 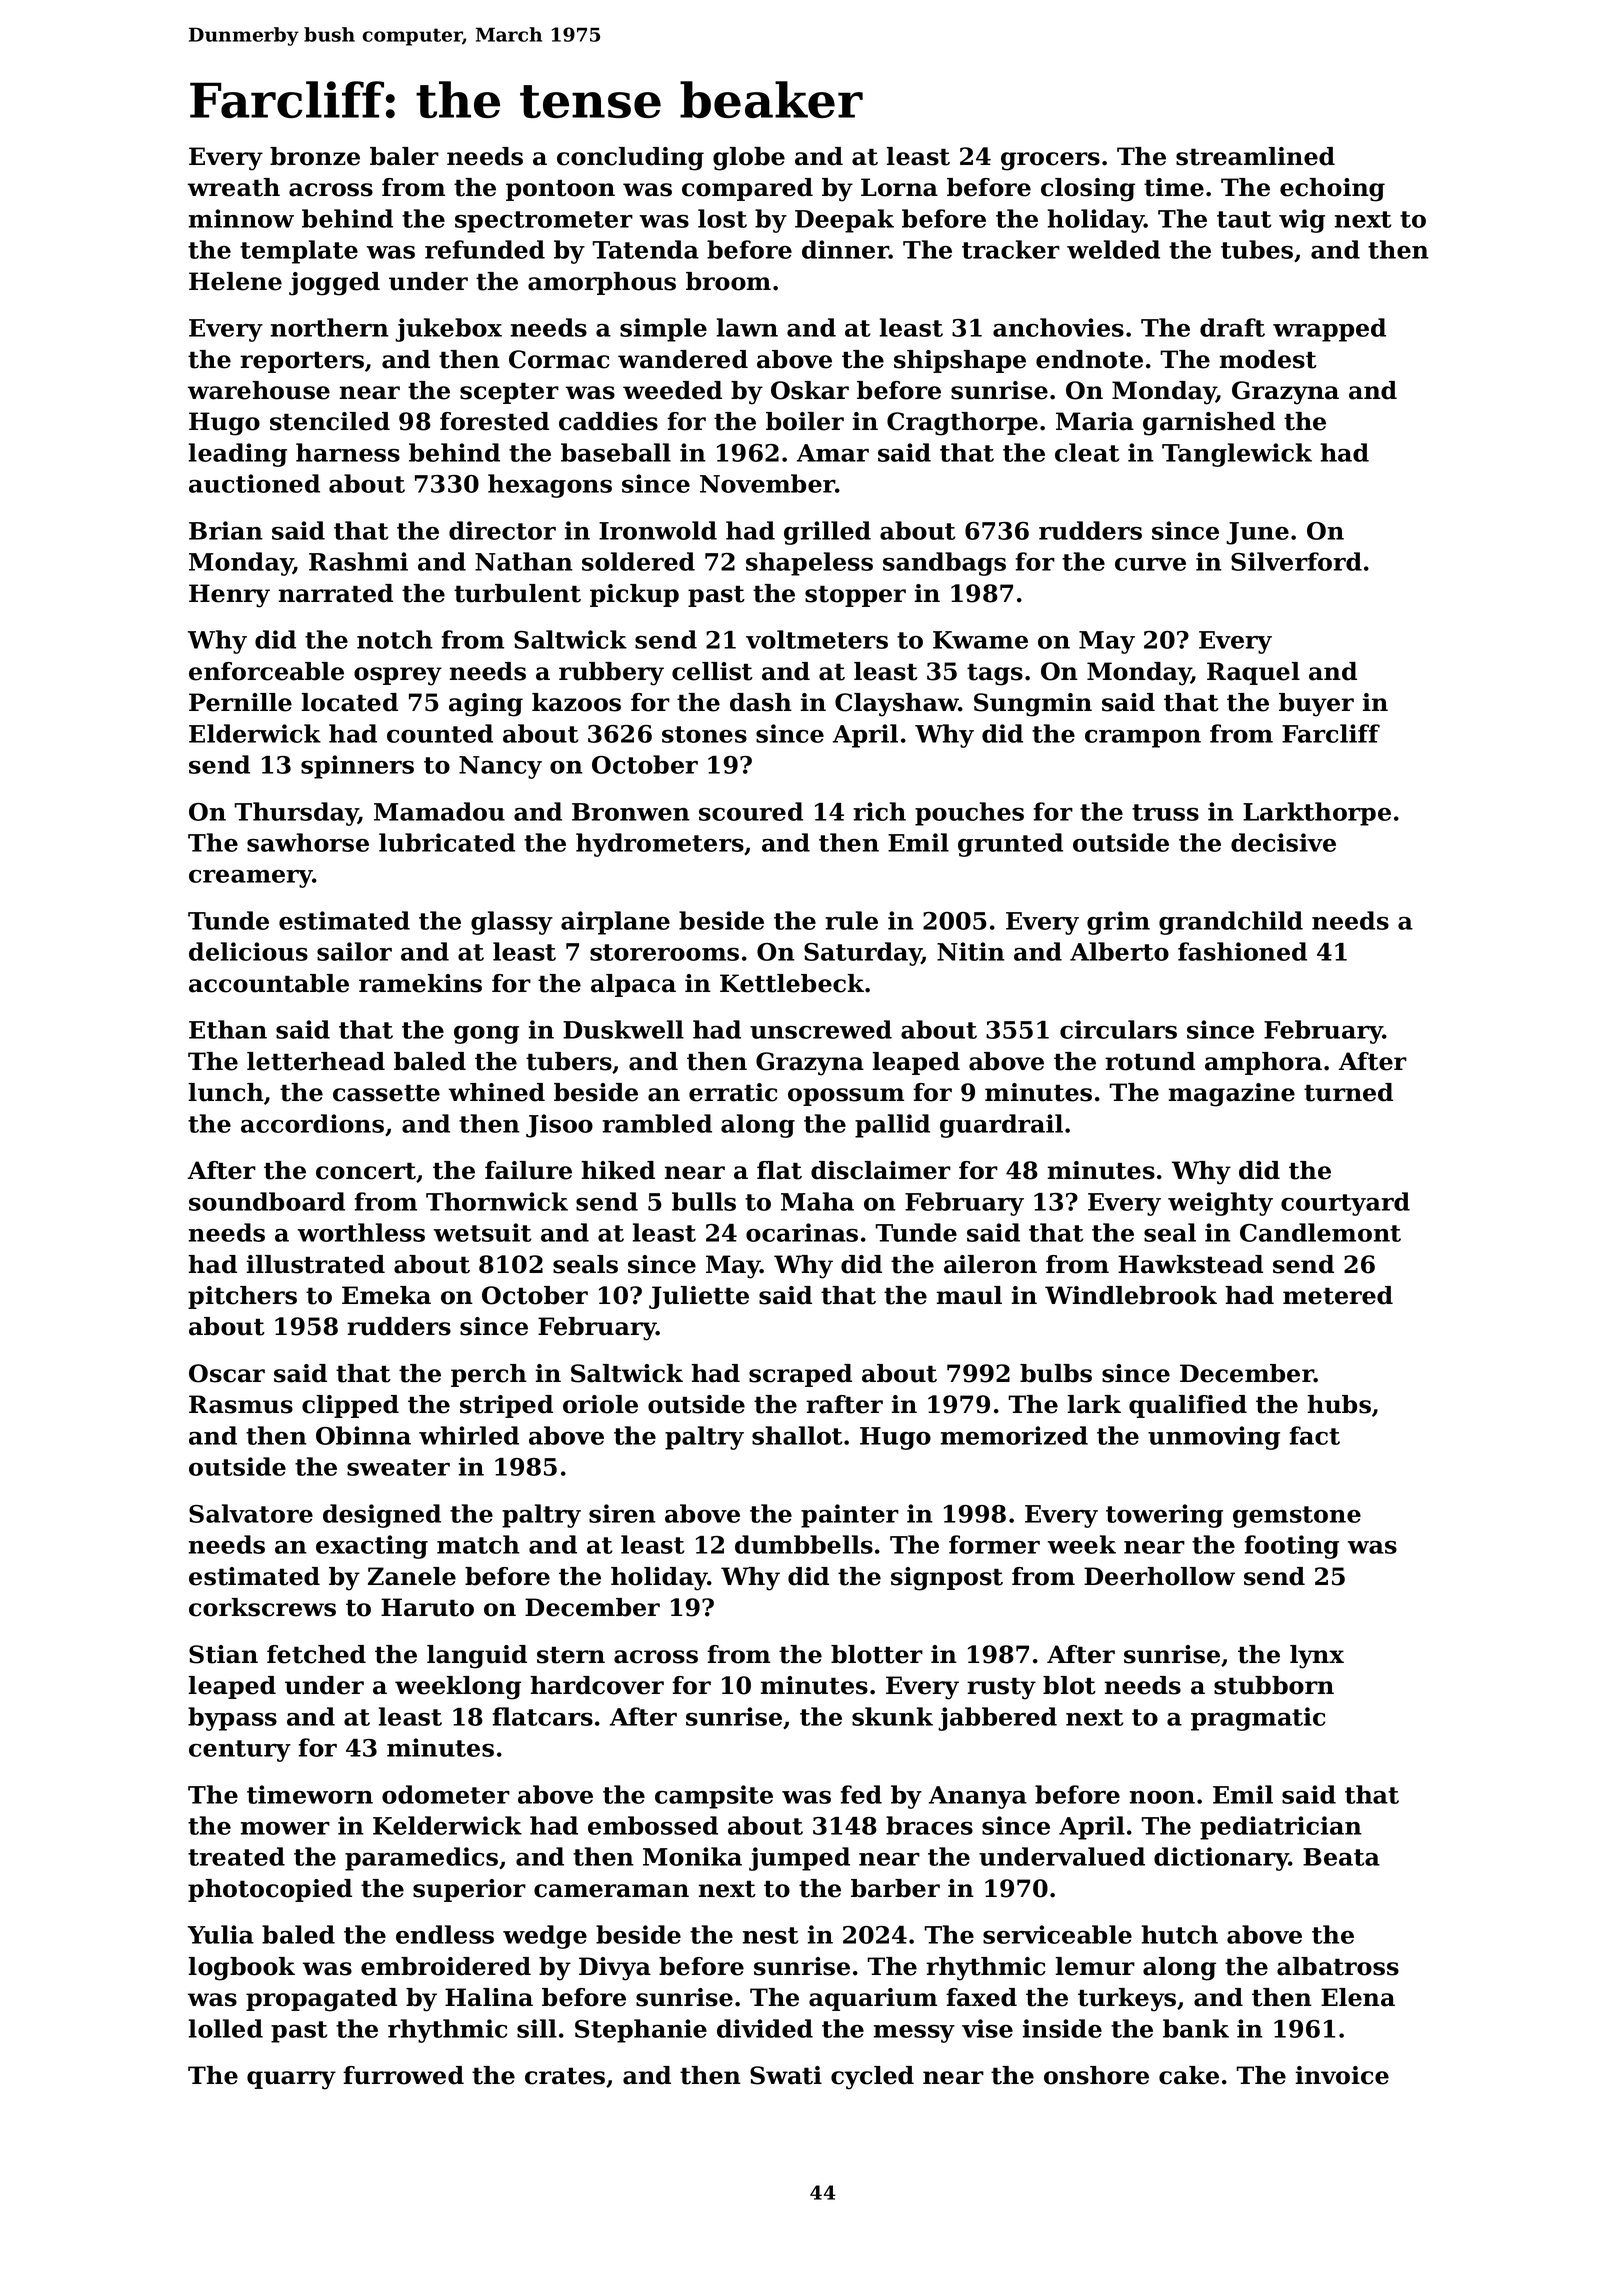 I want to click on lubricated, so click(x=447, y=842).
